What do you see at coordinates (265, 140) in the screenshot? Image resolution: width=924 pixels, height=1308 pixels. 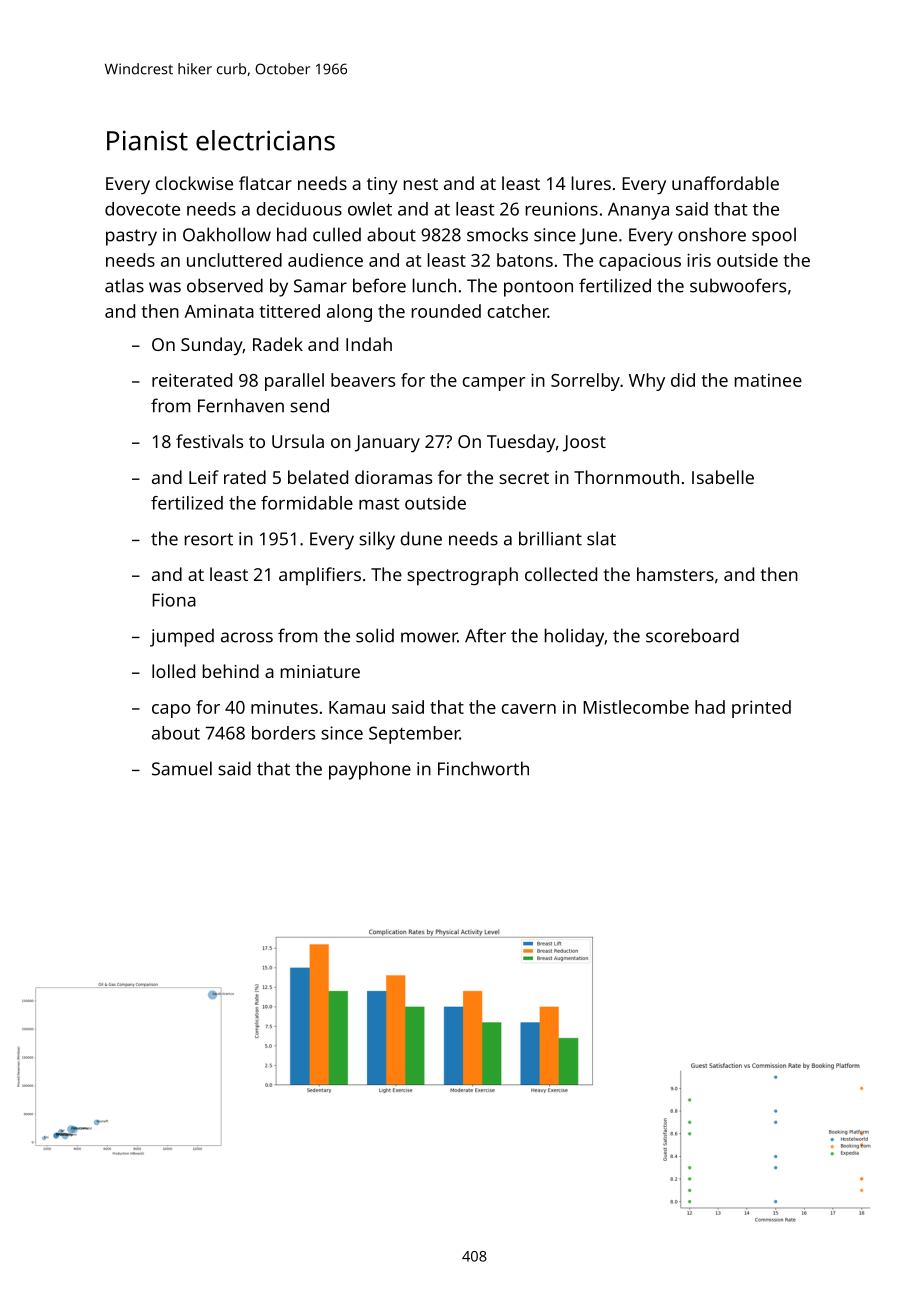 I see `electricians` at bounding box center [265, 140].
